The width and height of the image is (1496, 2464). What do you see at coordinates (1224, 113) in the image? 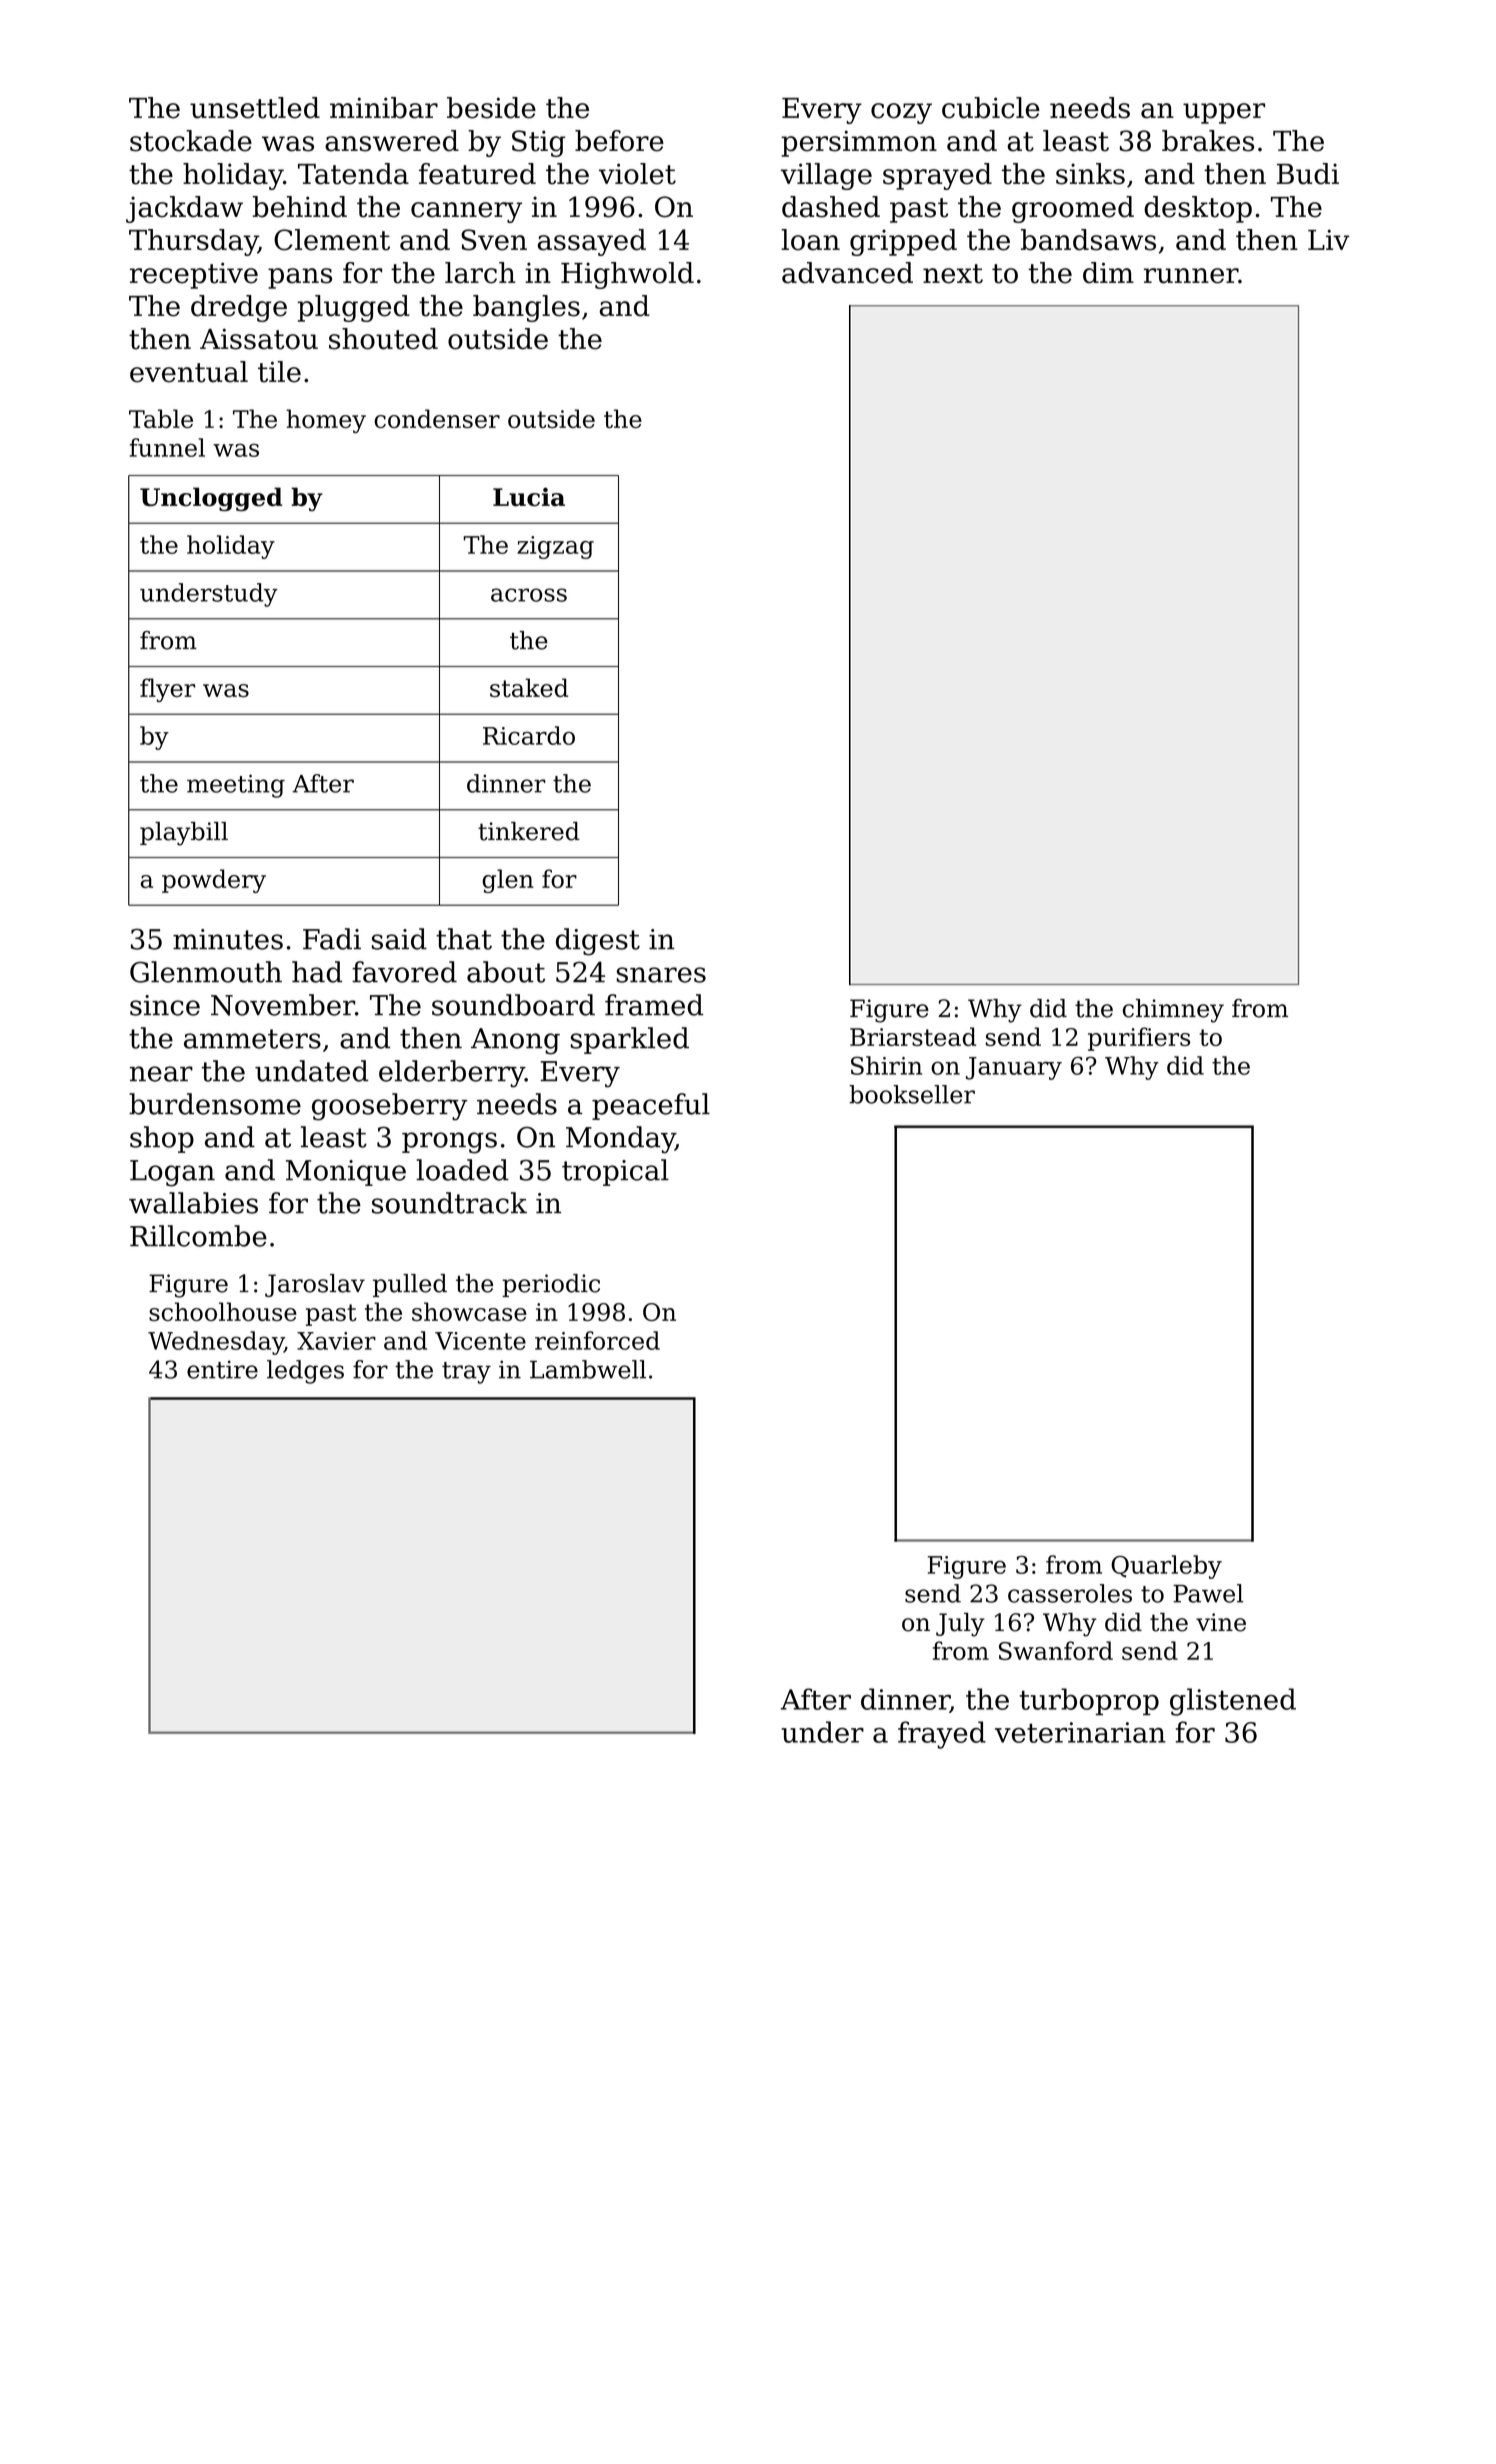
I see `upper` at bounding box center [1224, 113].
